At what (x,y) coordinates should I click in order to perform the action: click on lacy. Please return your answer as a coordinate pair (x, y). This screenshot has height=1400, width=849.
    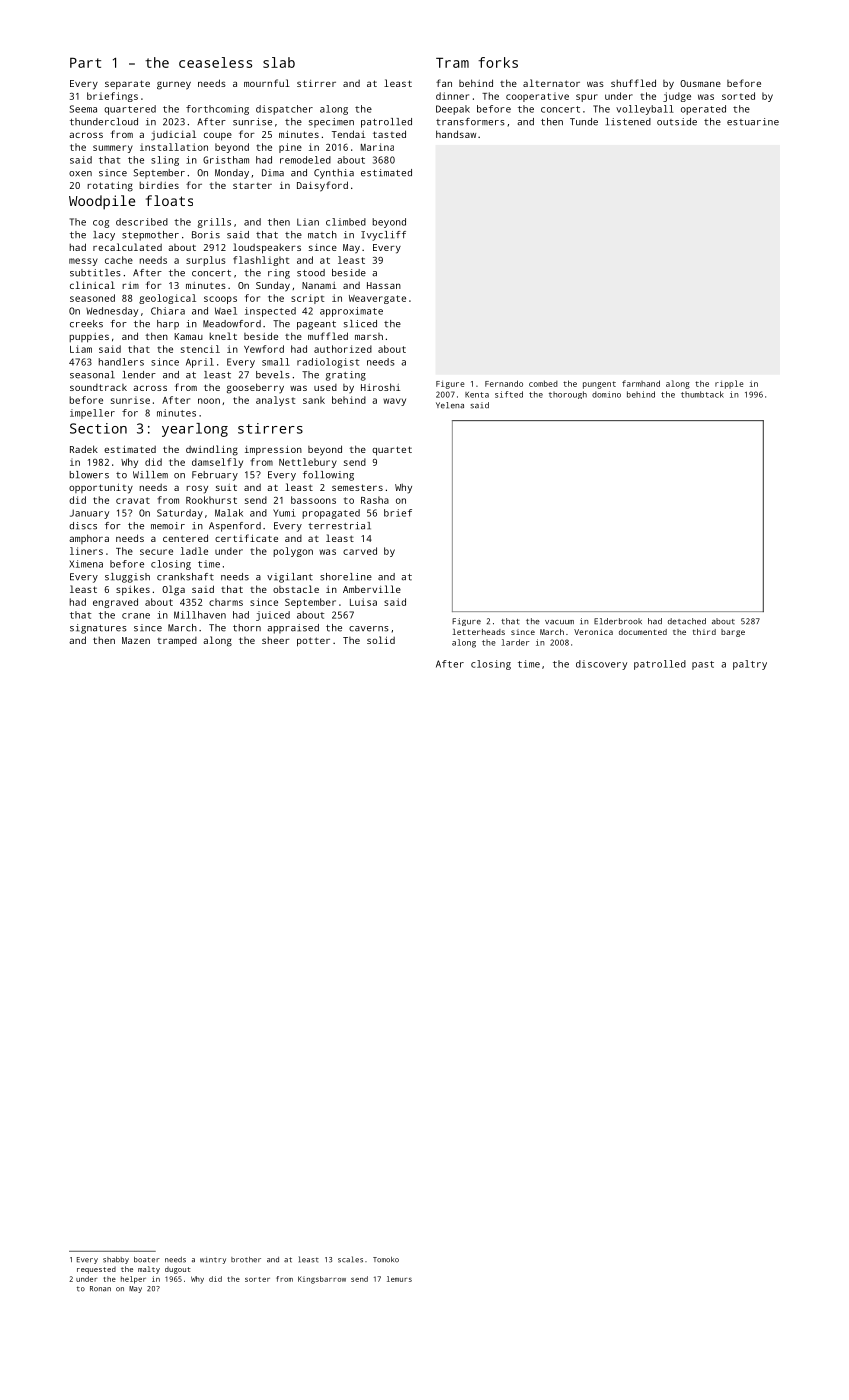
    Looking at the image, I should click on (104, 236).
